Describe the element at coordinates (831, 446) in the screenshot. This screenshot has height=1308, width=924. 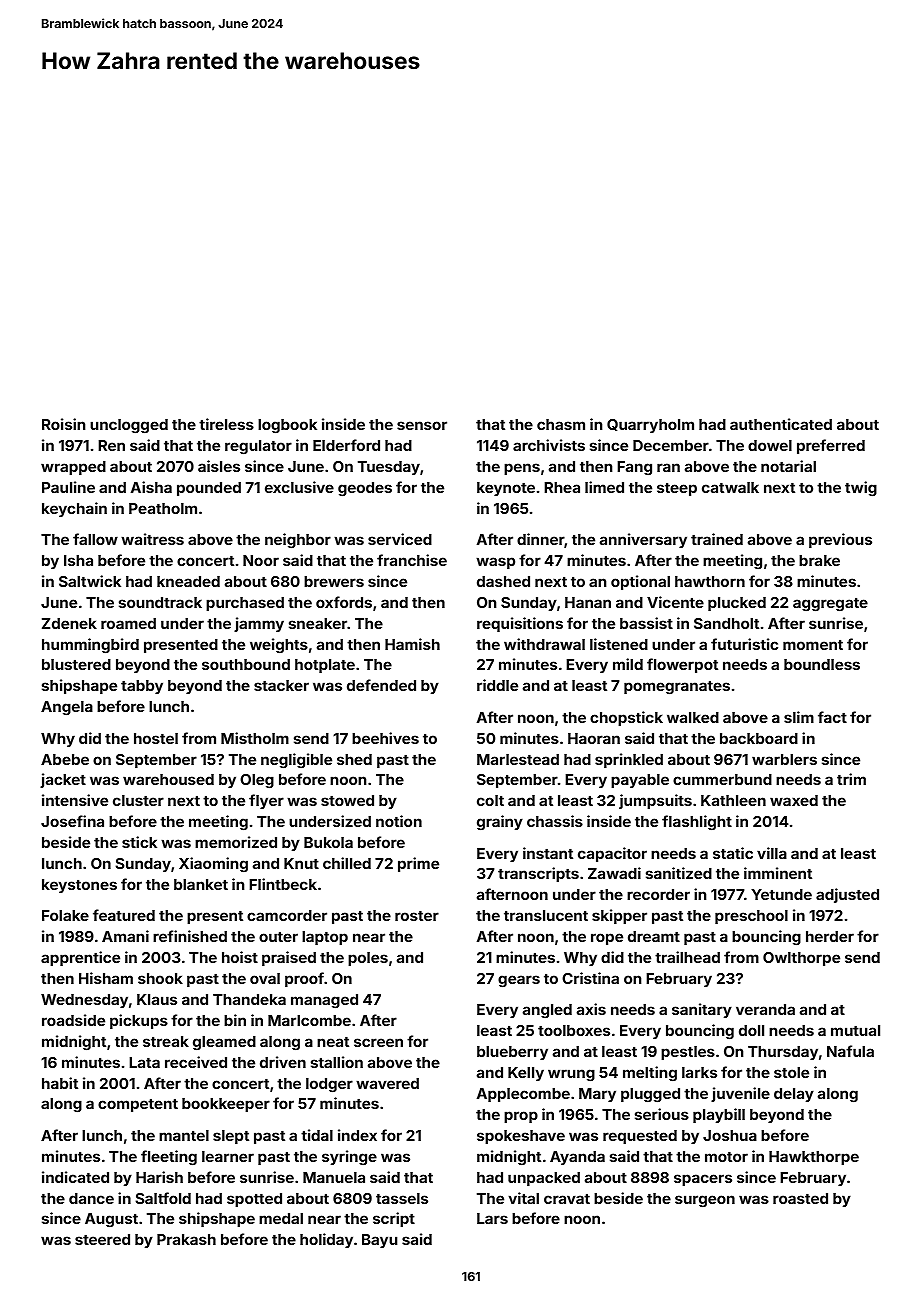
I see `preferred` at that location.
